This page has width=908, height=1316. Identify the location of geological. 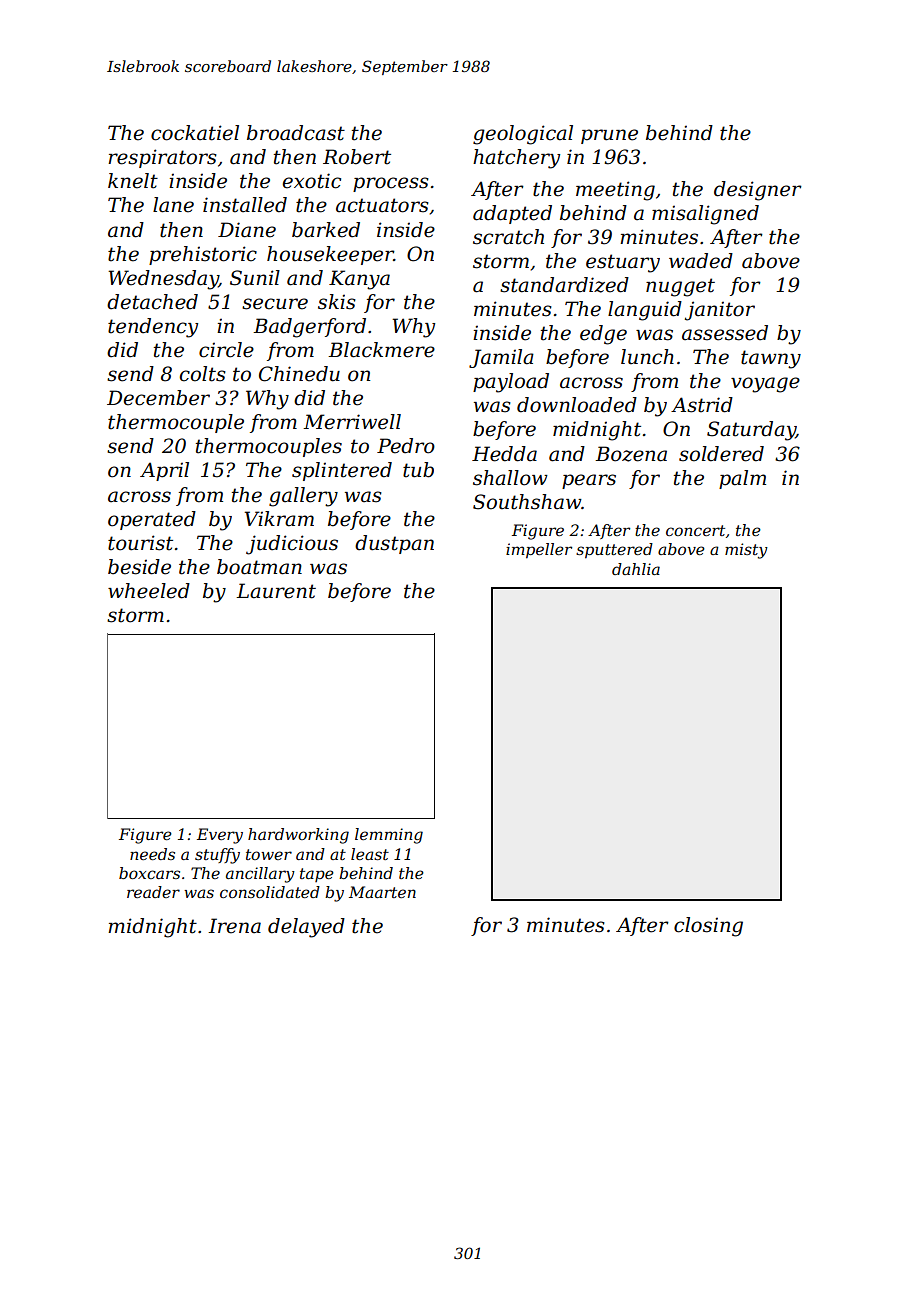
(523, 135).
